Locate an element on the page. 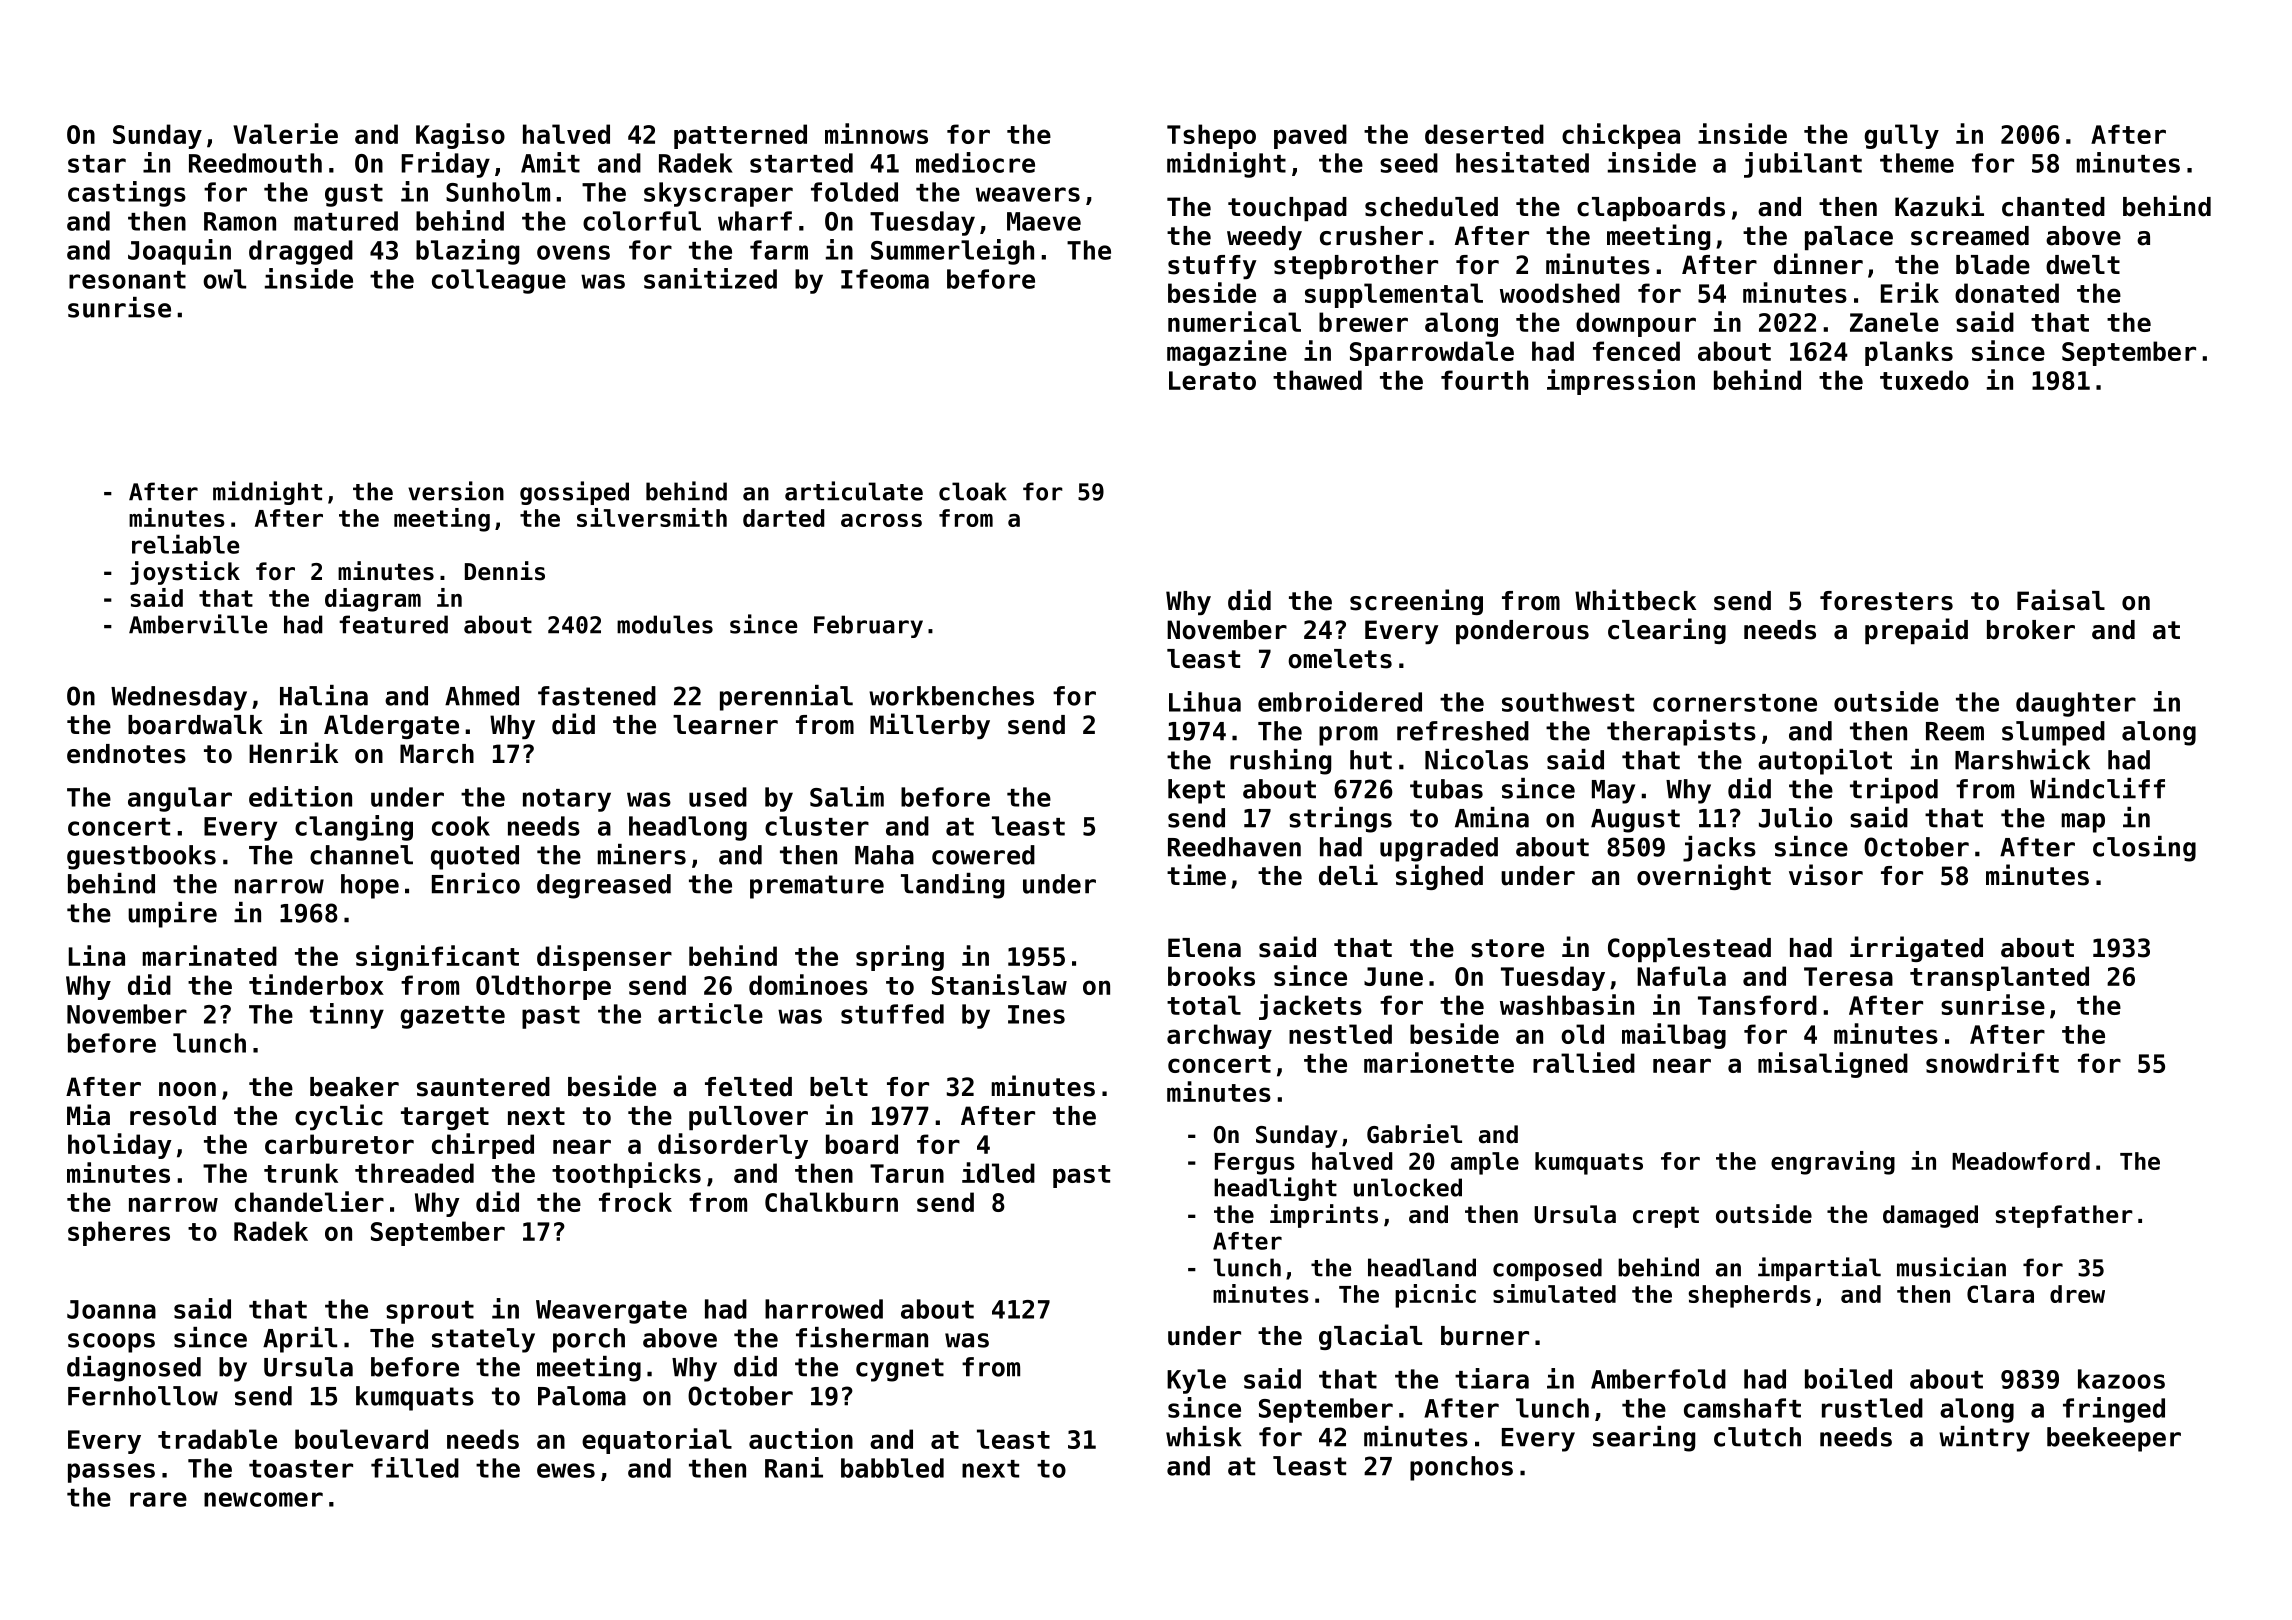 The height and width of the page is (1620, 2292). Dennis is located at coordinates (505, 571).
